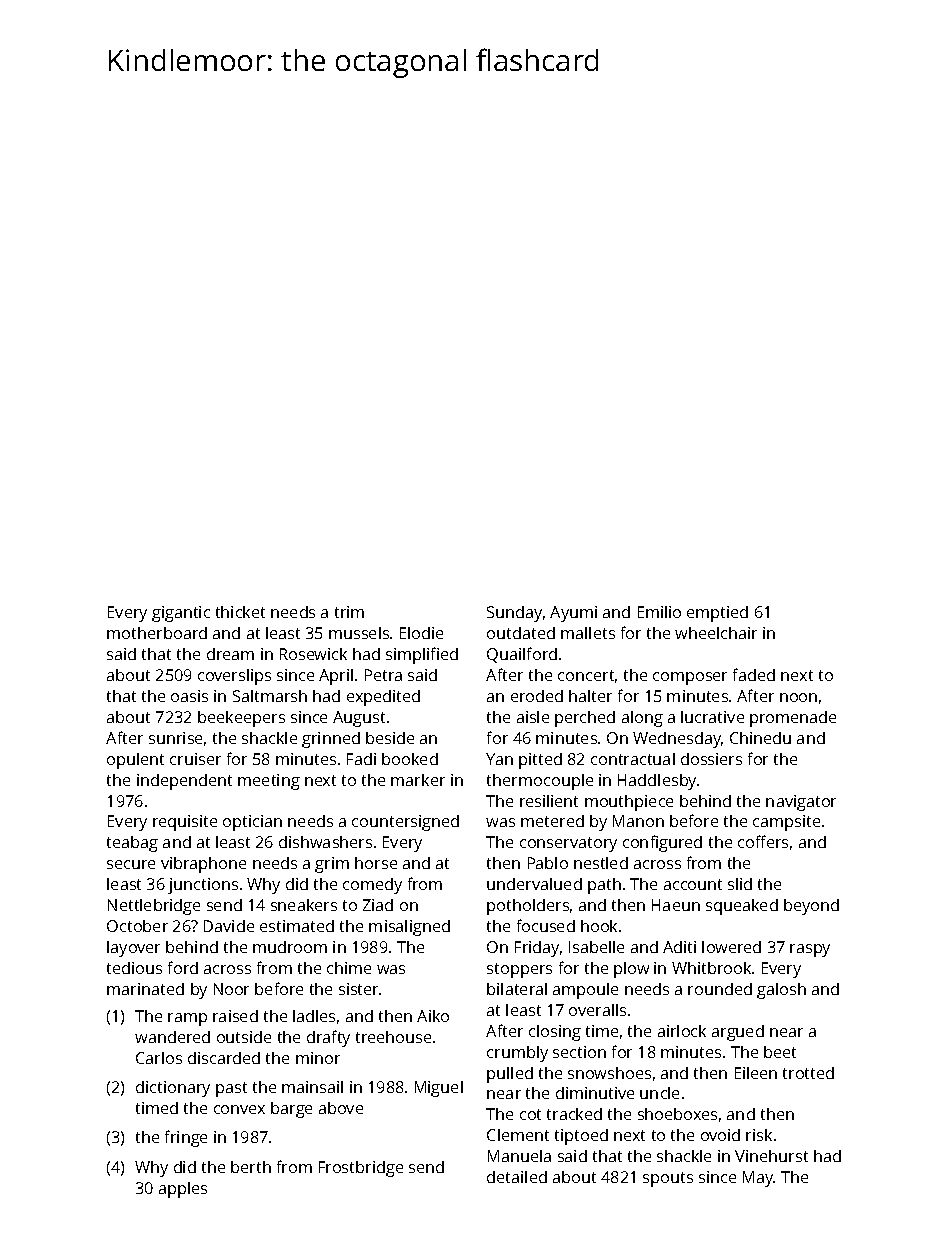 The height and width of the screenshot is (1233, 952). What do you see at coordinates (801, 803) in the screenshot?
I see `navigator` at bounding box center [801, 803].
